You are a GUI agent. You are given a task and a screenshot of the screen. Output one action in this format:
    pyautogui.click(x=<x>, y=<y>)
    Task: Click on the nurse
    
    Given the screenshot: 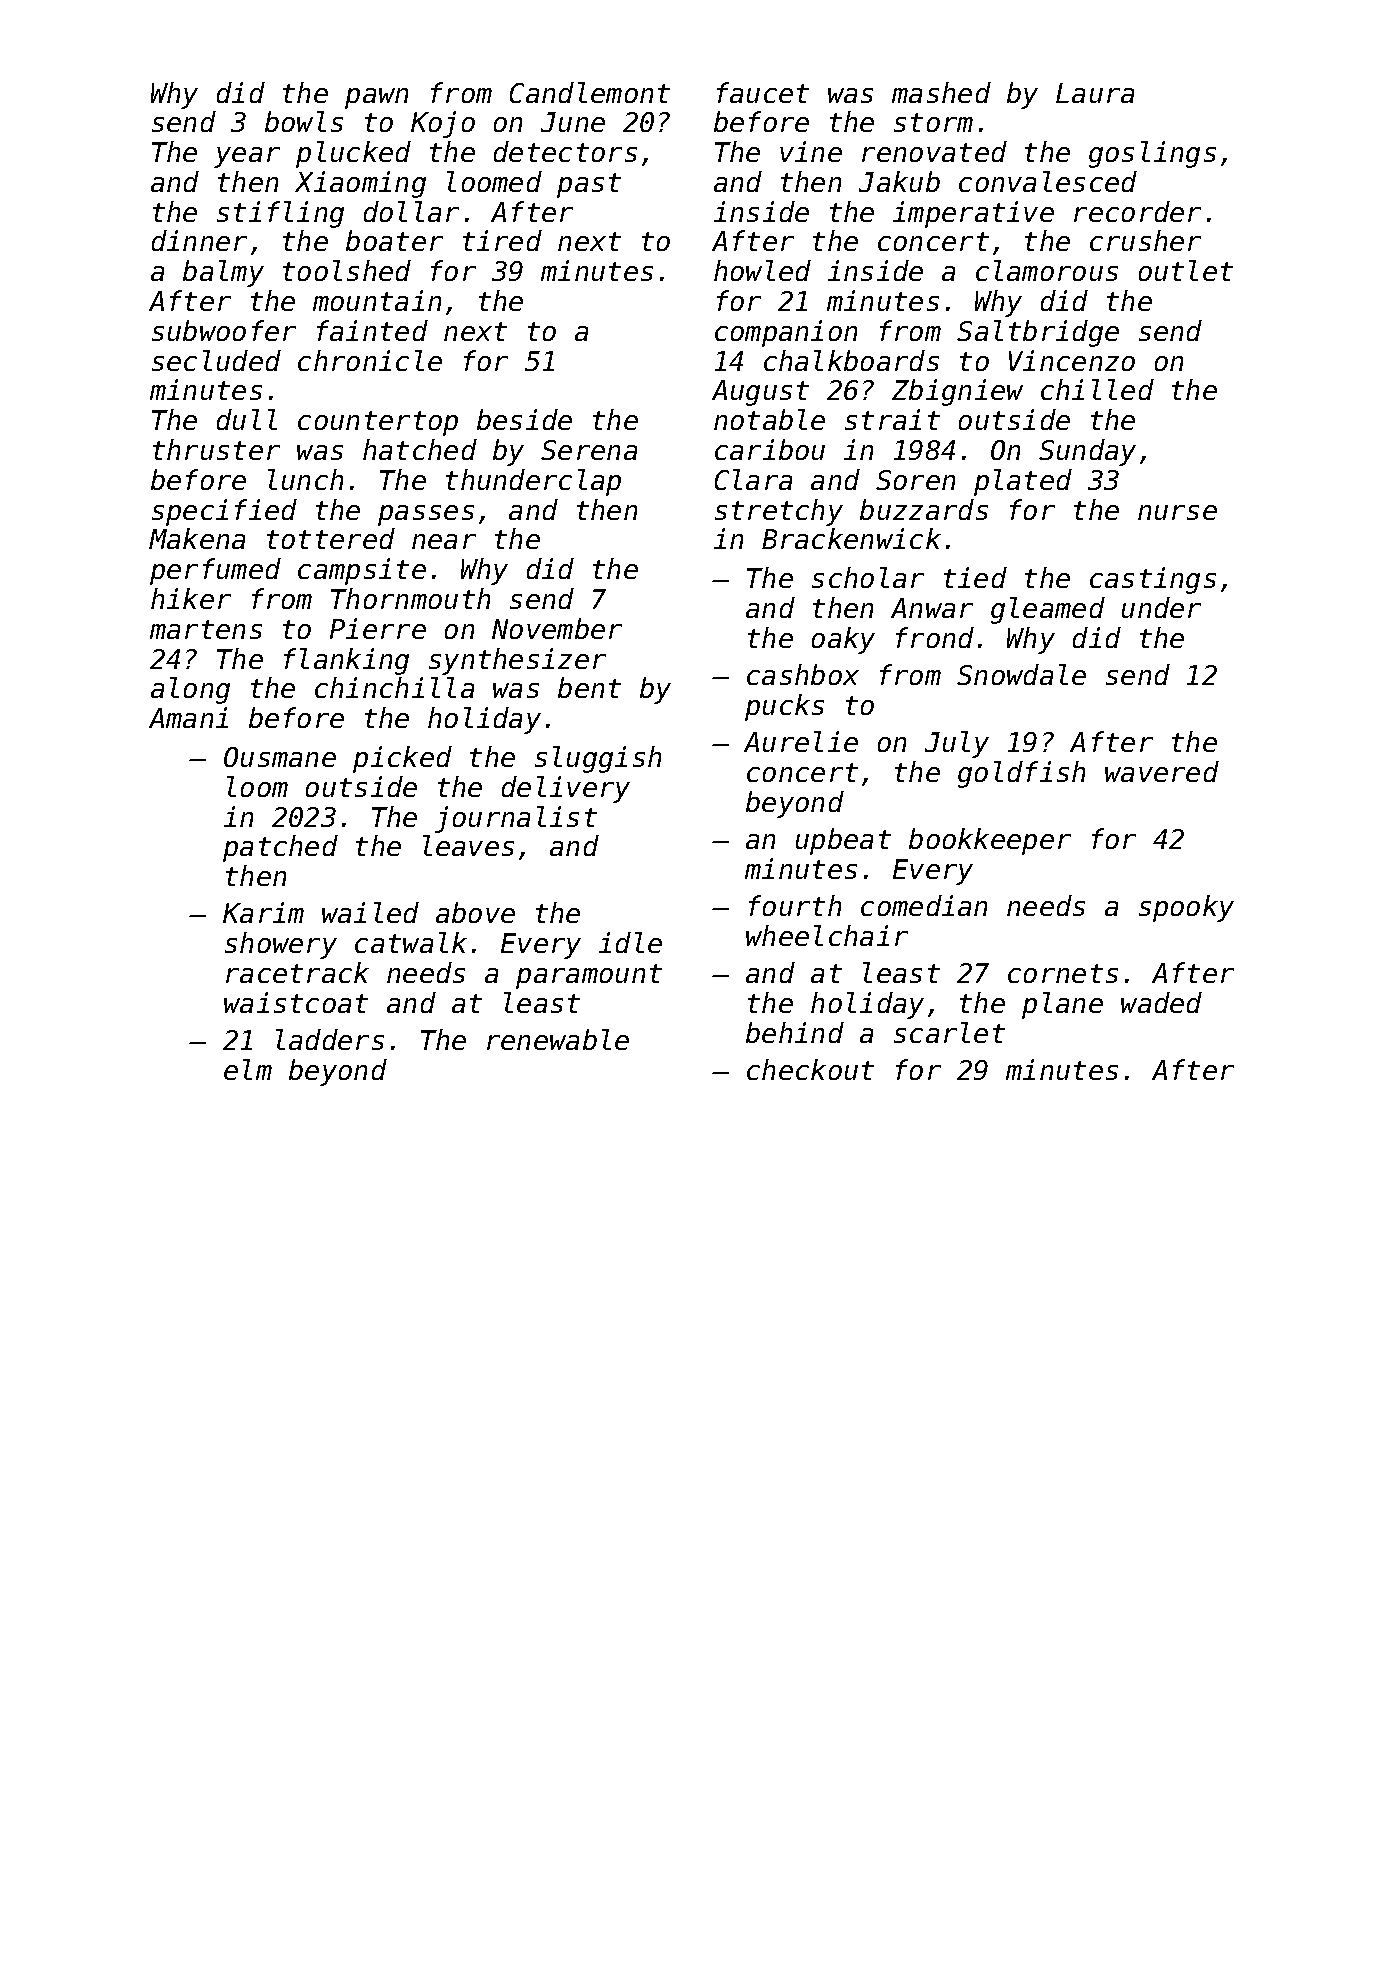 What is the action you would take?
    pyautogui.click(x=1177, y=512)
